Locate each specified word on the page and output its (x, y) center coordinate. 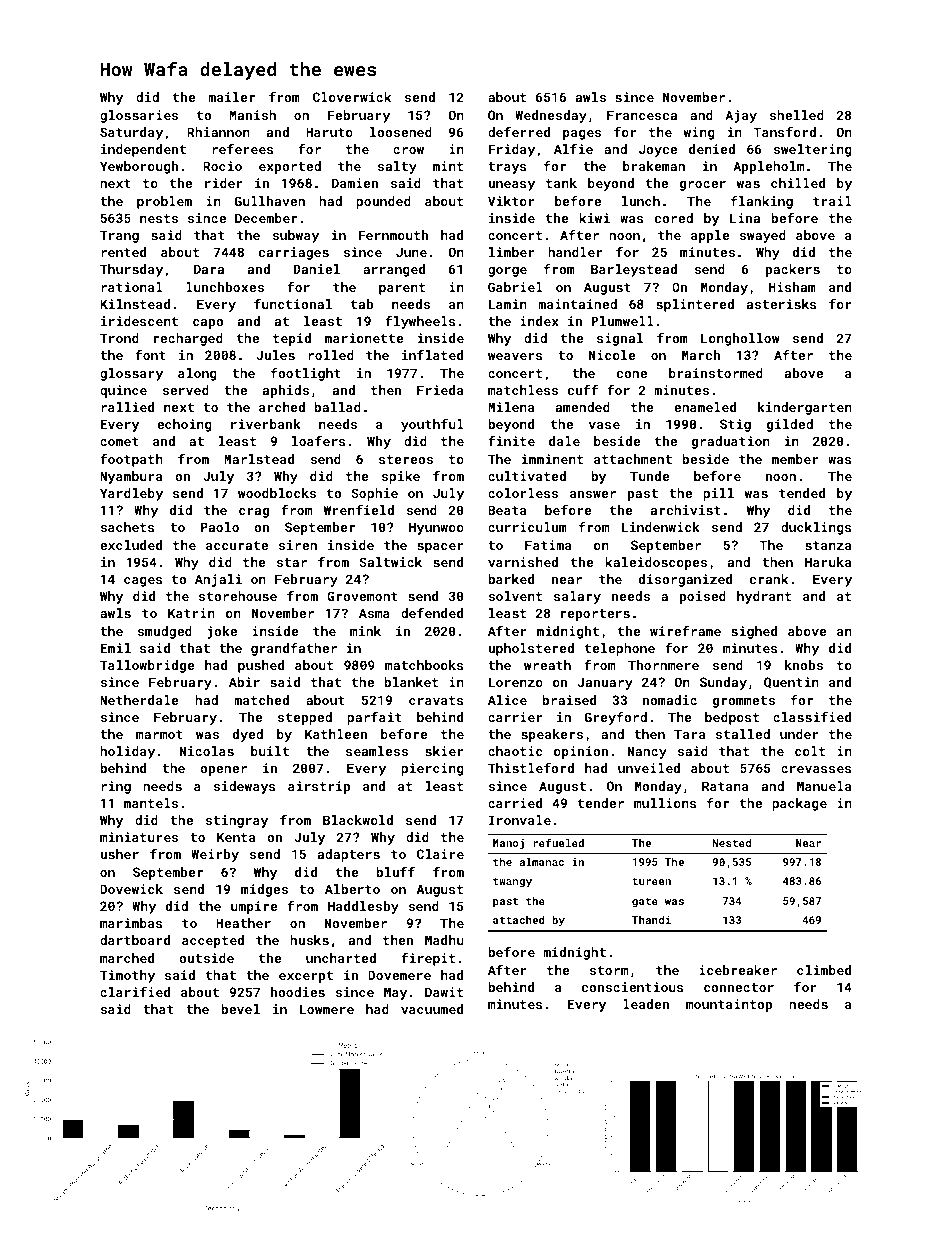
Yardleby (131, 494)
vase (604, 425)
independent (143, 150)
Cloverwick (352, 97)
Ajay (741, 116)
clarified (135, 992)
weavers (515, 356)
